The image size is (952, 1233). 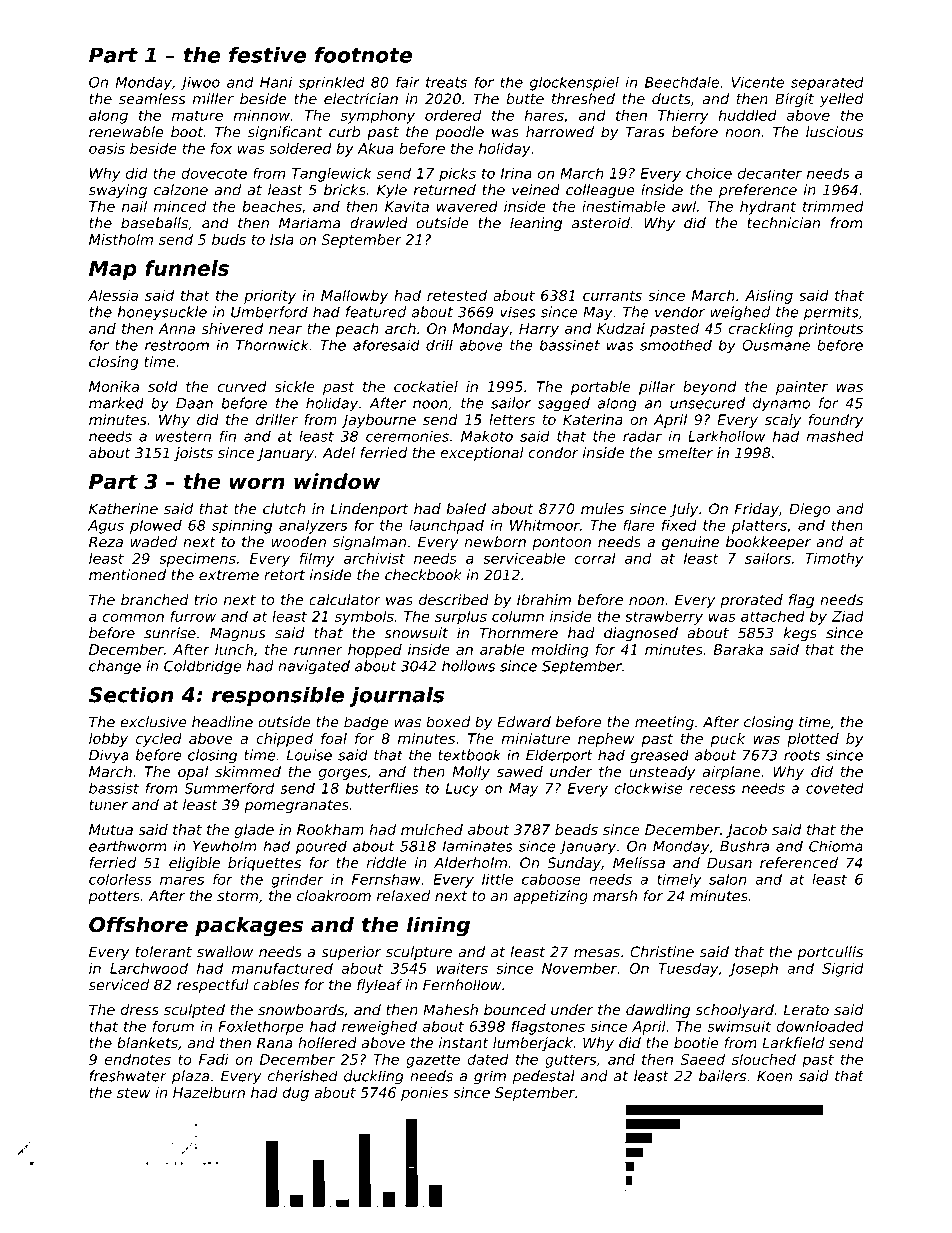 I want to click on bailers, so click(x=722, y=1076).
